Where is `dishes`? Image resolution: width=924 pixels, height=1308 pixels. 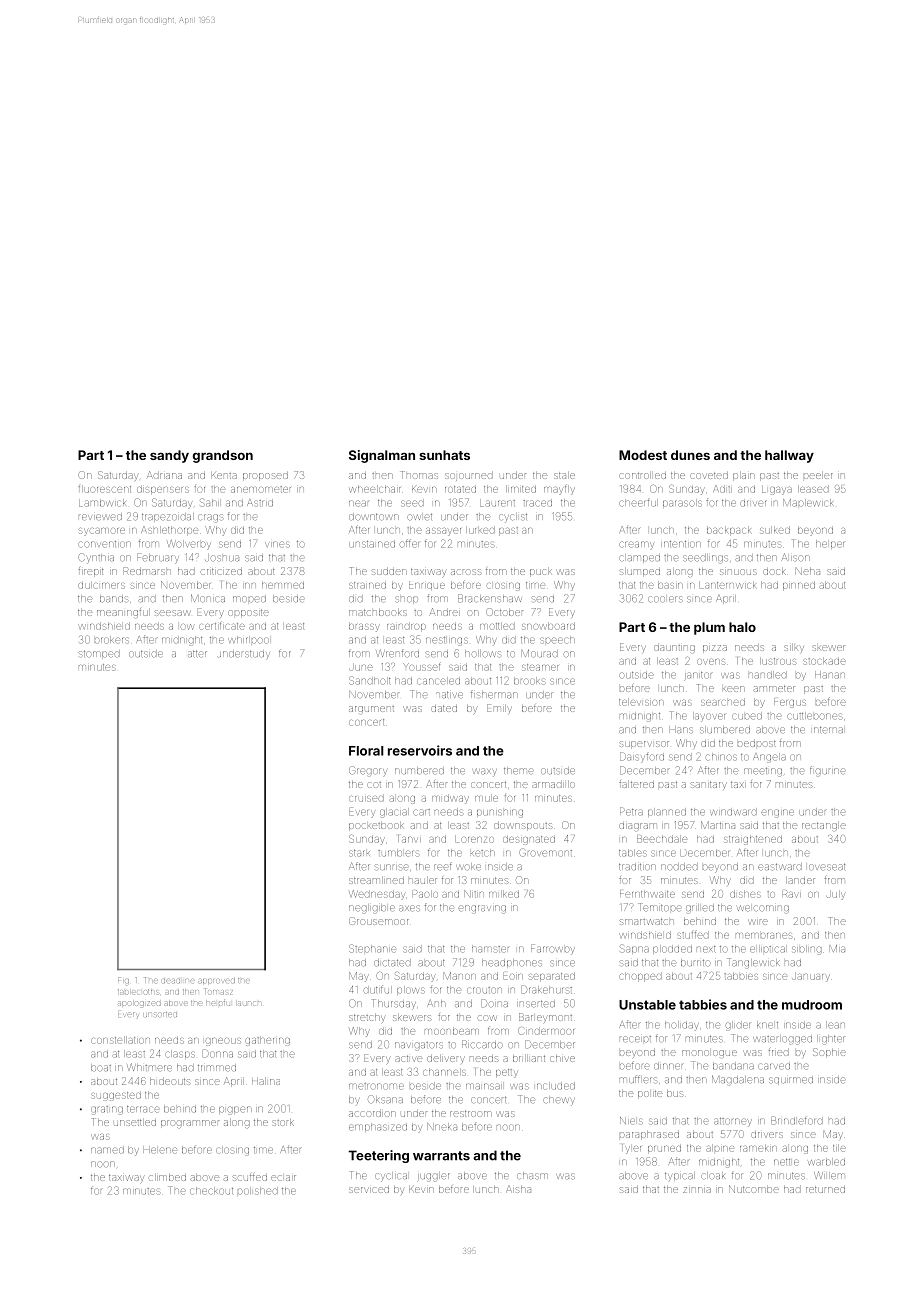
dishes is located at coordinates (745, 894).
